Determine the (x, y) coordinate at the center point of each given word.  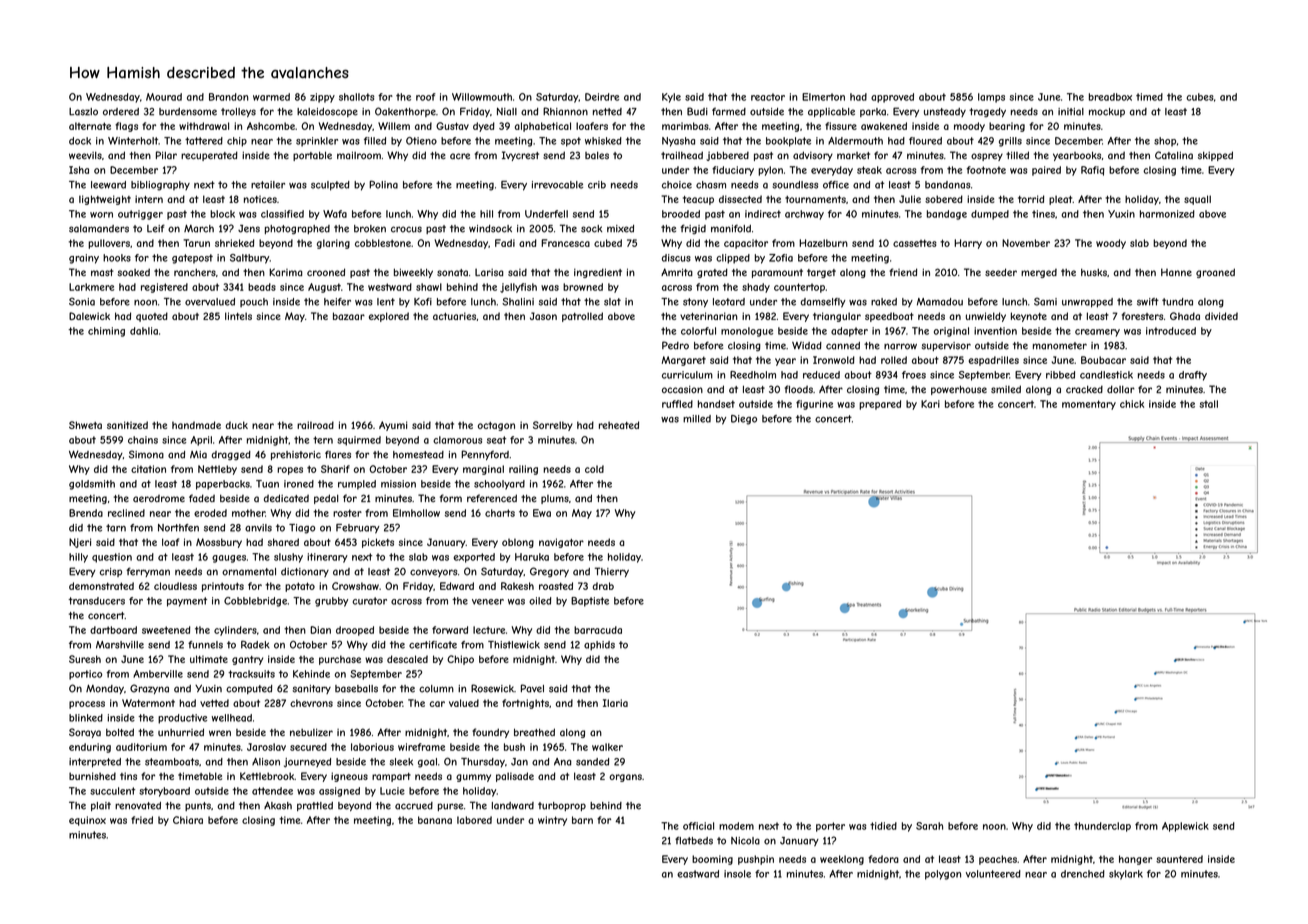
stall (1208, 404)
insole (737, 874)
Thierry (612, 572)
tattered (204, 141)
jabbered (727, 156)
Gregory (549, 572)
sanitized (127, 425)
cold (594, 469)
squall (1197, 200)
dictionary (305, 572)
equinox (87, 821)
